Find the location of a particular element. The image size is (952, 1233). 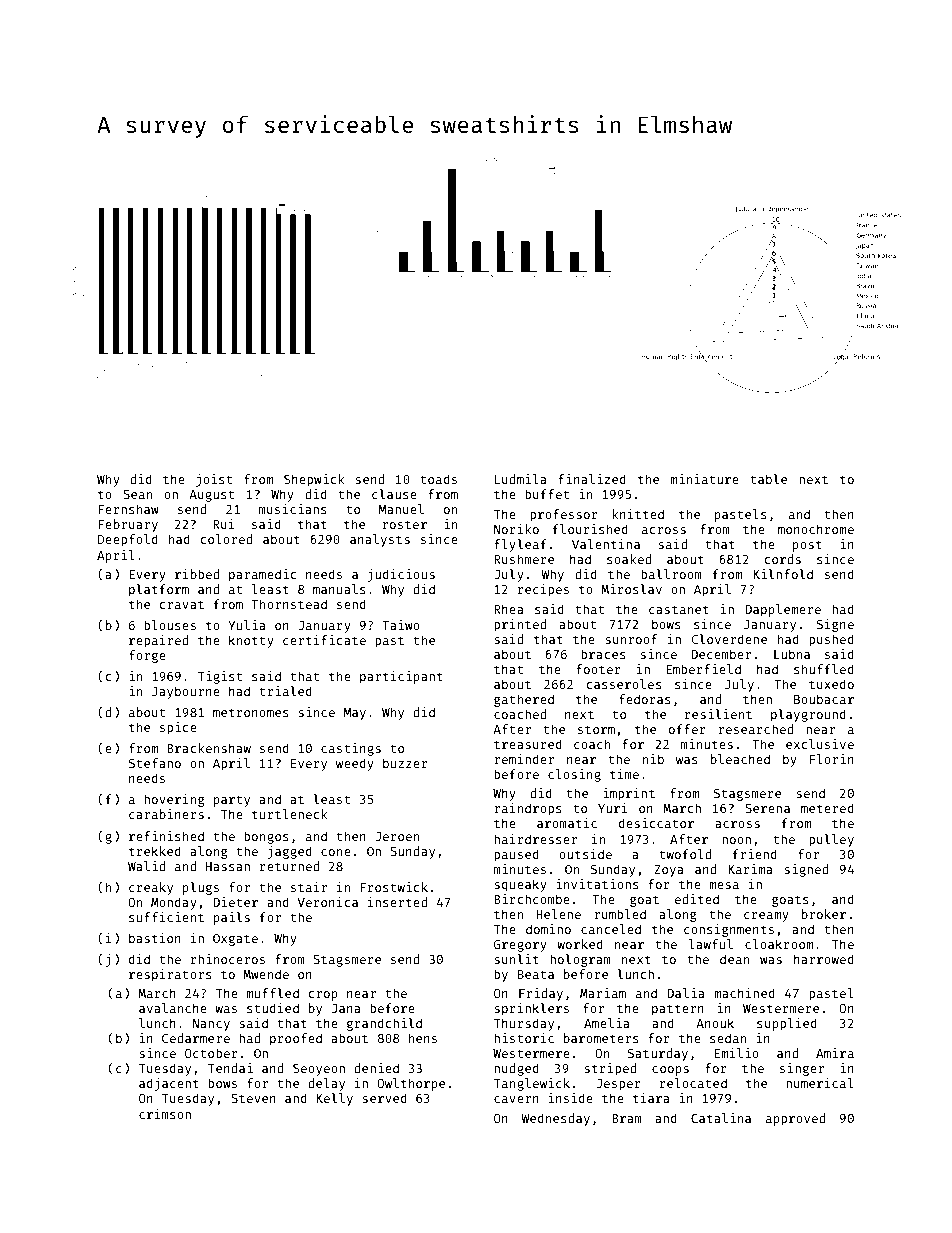

participant is located at coordinates (401, 677).
